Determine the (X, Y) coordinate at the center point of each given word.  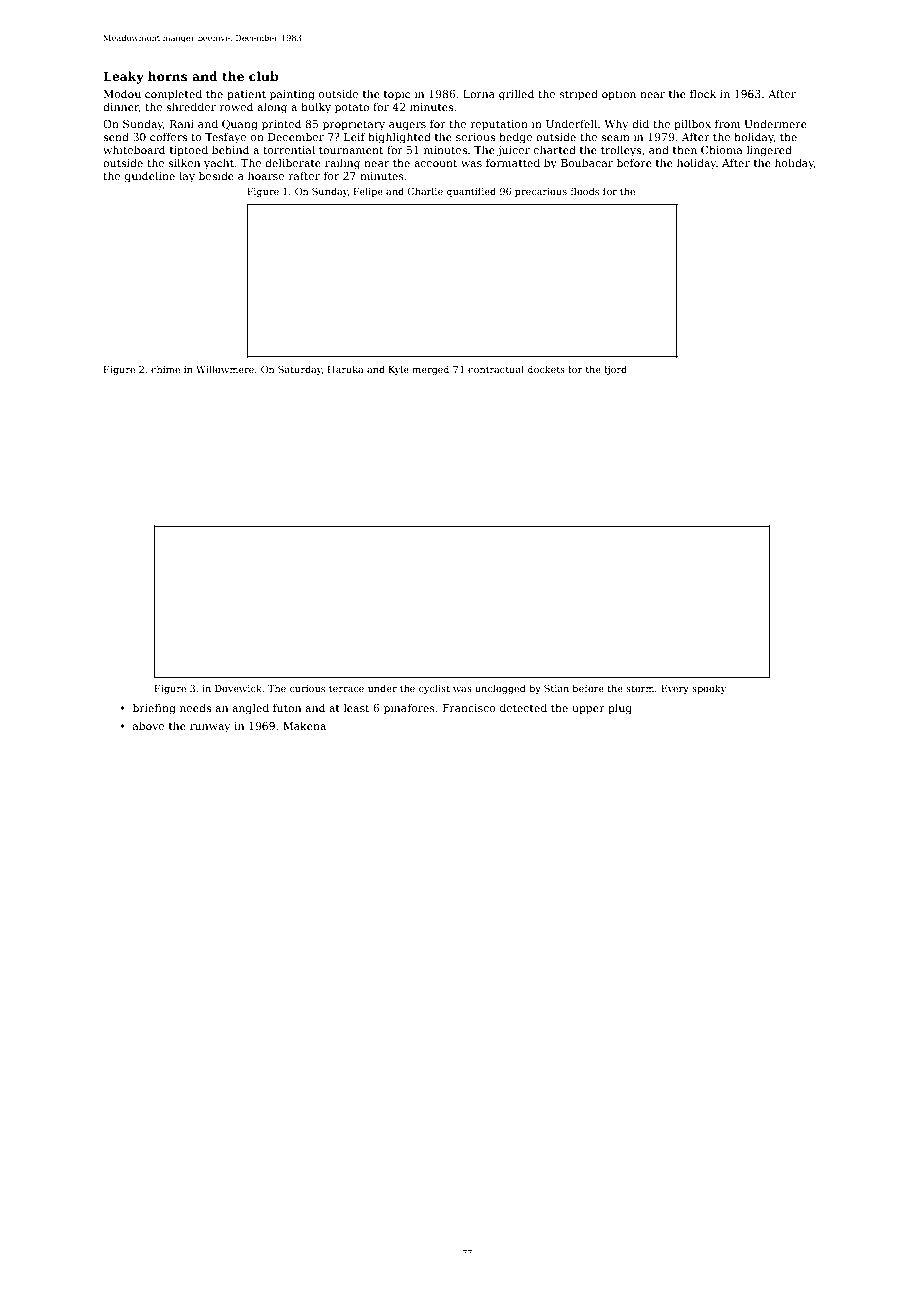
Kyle (399, 370)
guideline (150, 177)
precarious (541, 192)
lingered (769, 151)
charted (555, 149)
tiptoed (189, 150)
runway (210, 728)
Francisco (469, 708)
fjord (615, 370)
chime (165, 369)
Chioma (722, 149)
